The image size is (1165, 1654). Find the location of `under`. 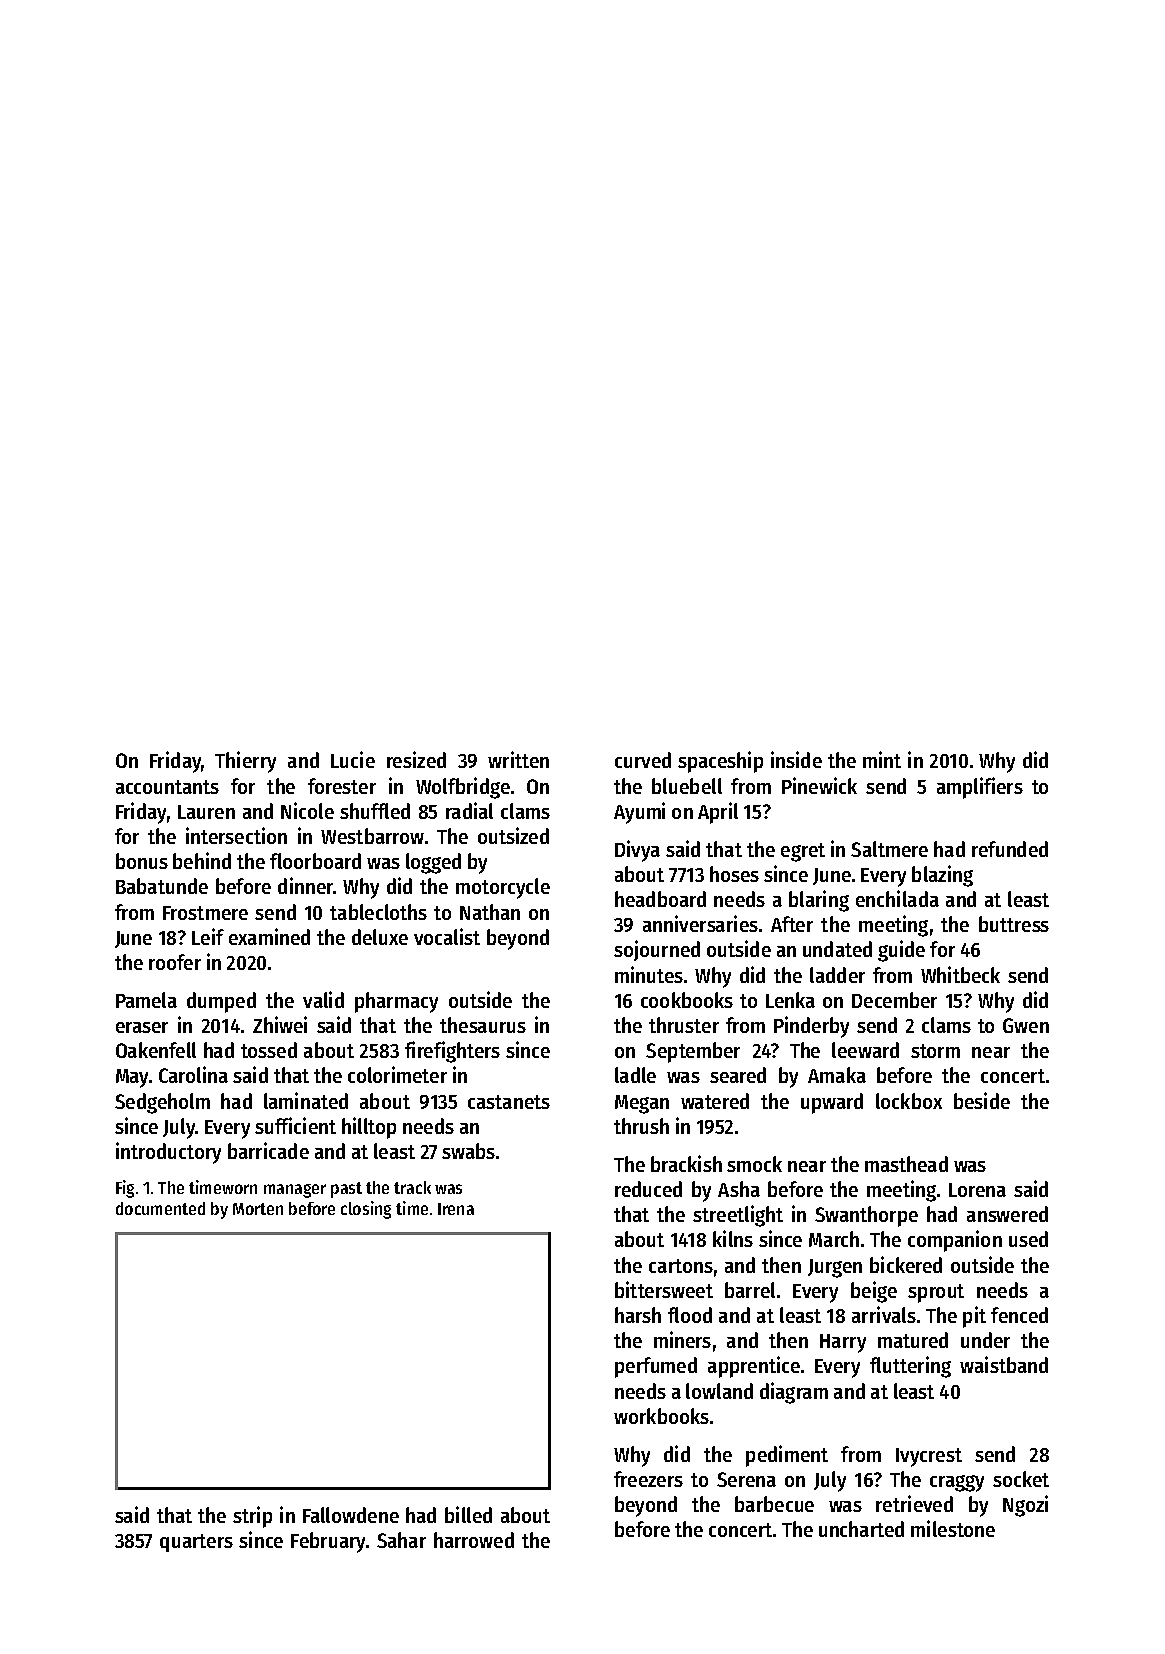

under is located at coordinates (985, 1340).
